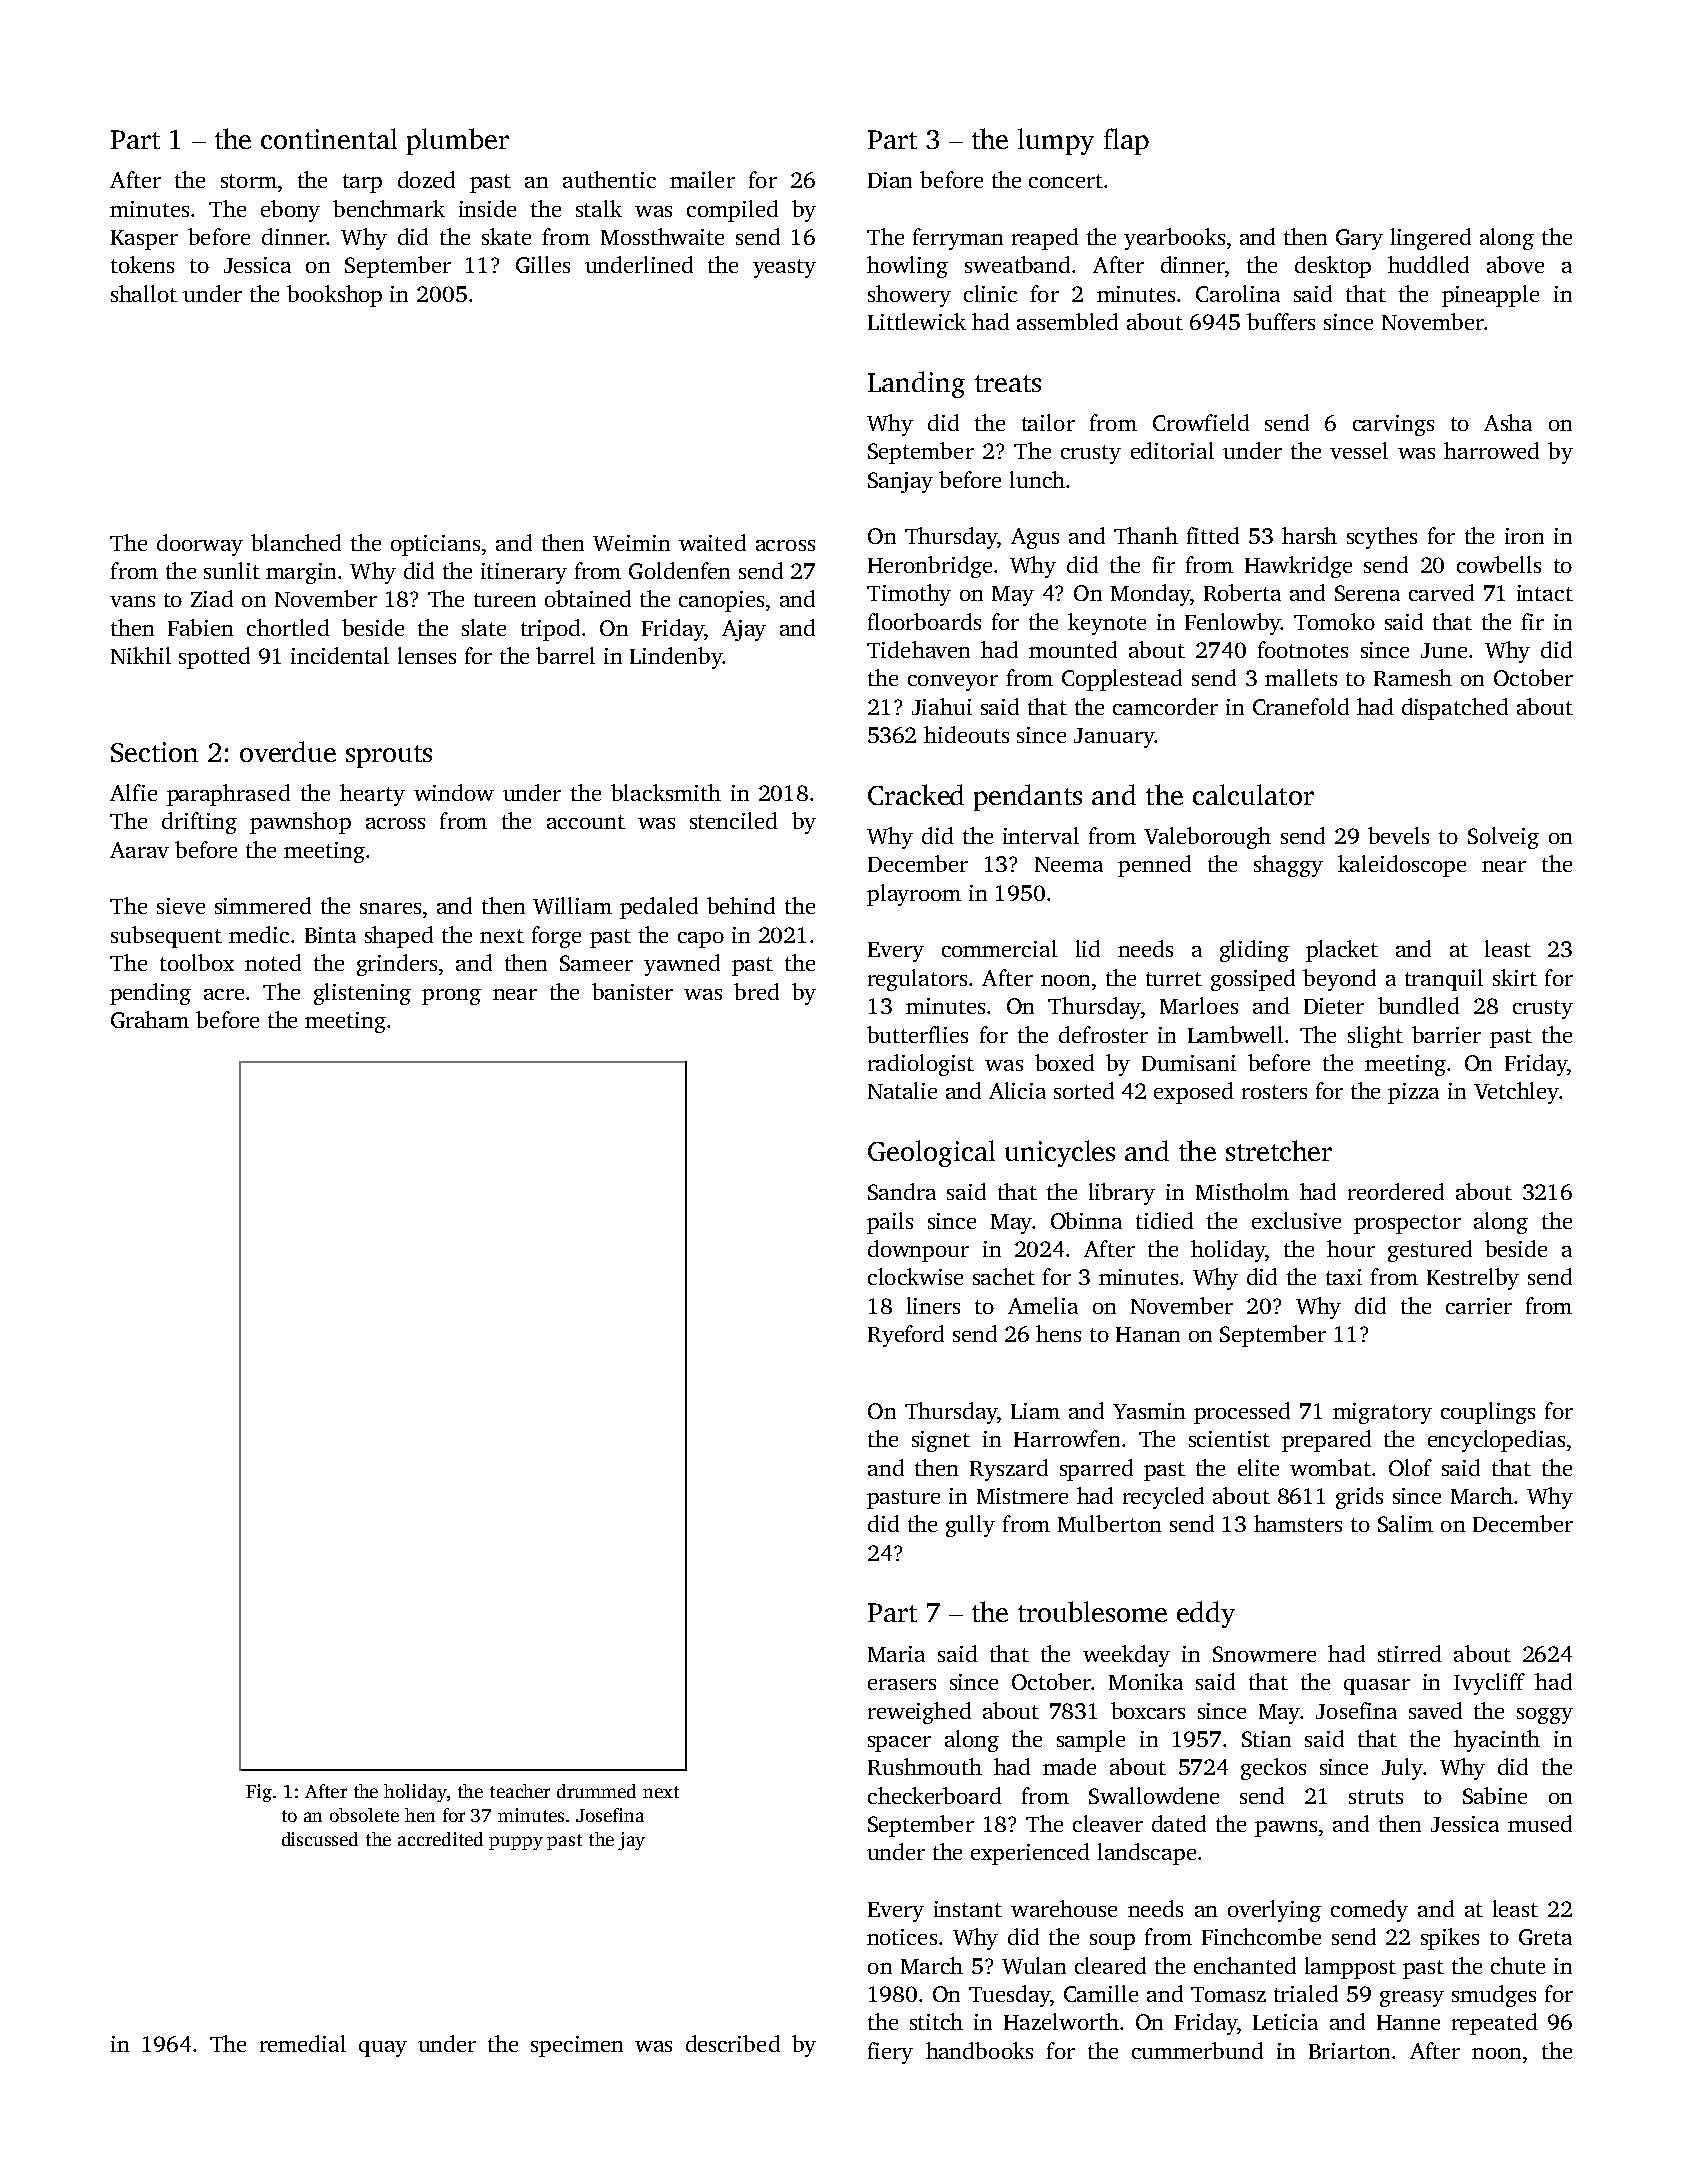 The height and width of the page is (2178, 1683). What do you see at coordinates (320, 1839) in the page?
I see `discussed` at bounding box center [320, 1839].
